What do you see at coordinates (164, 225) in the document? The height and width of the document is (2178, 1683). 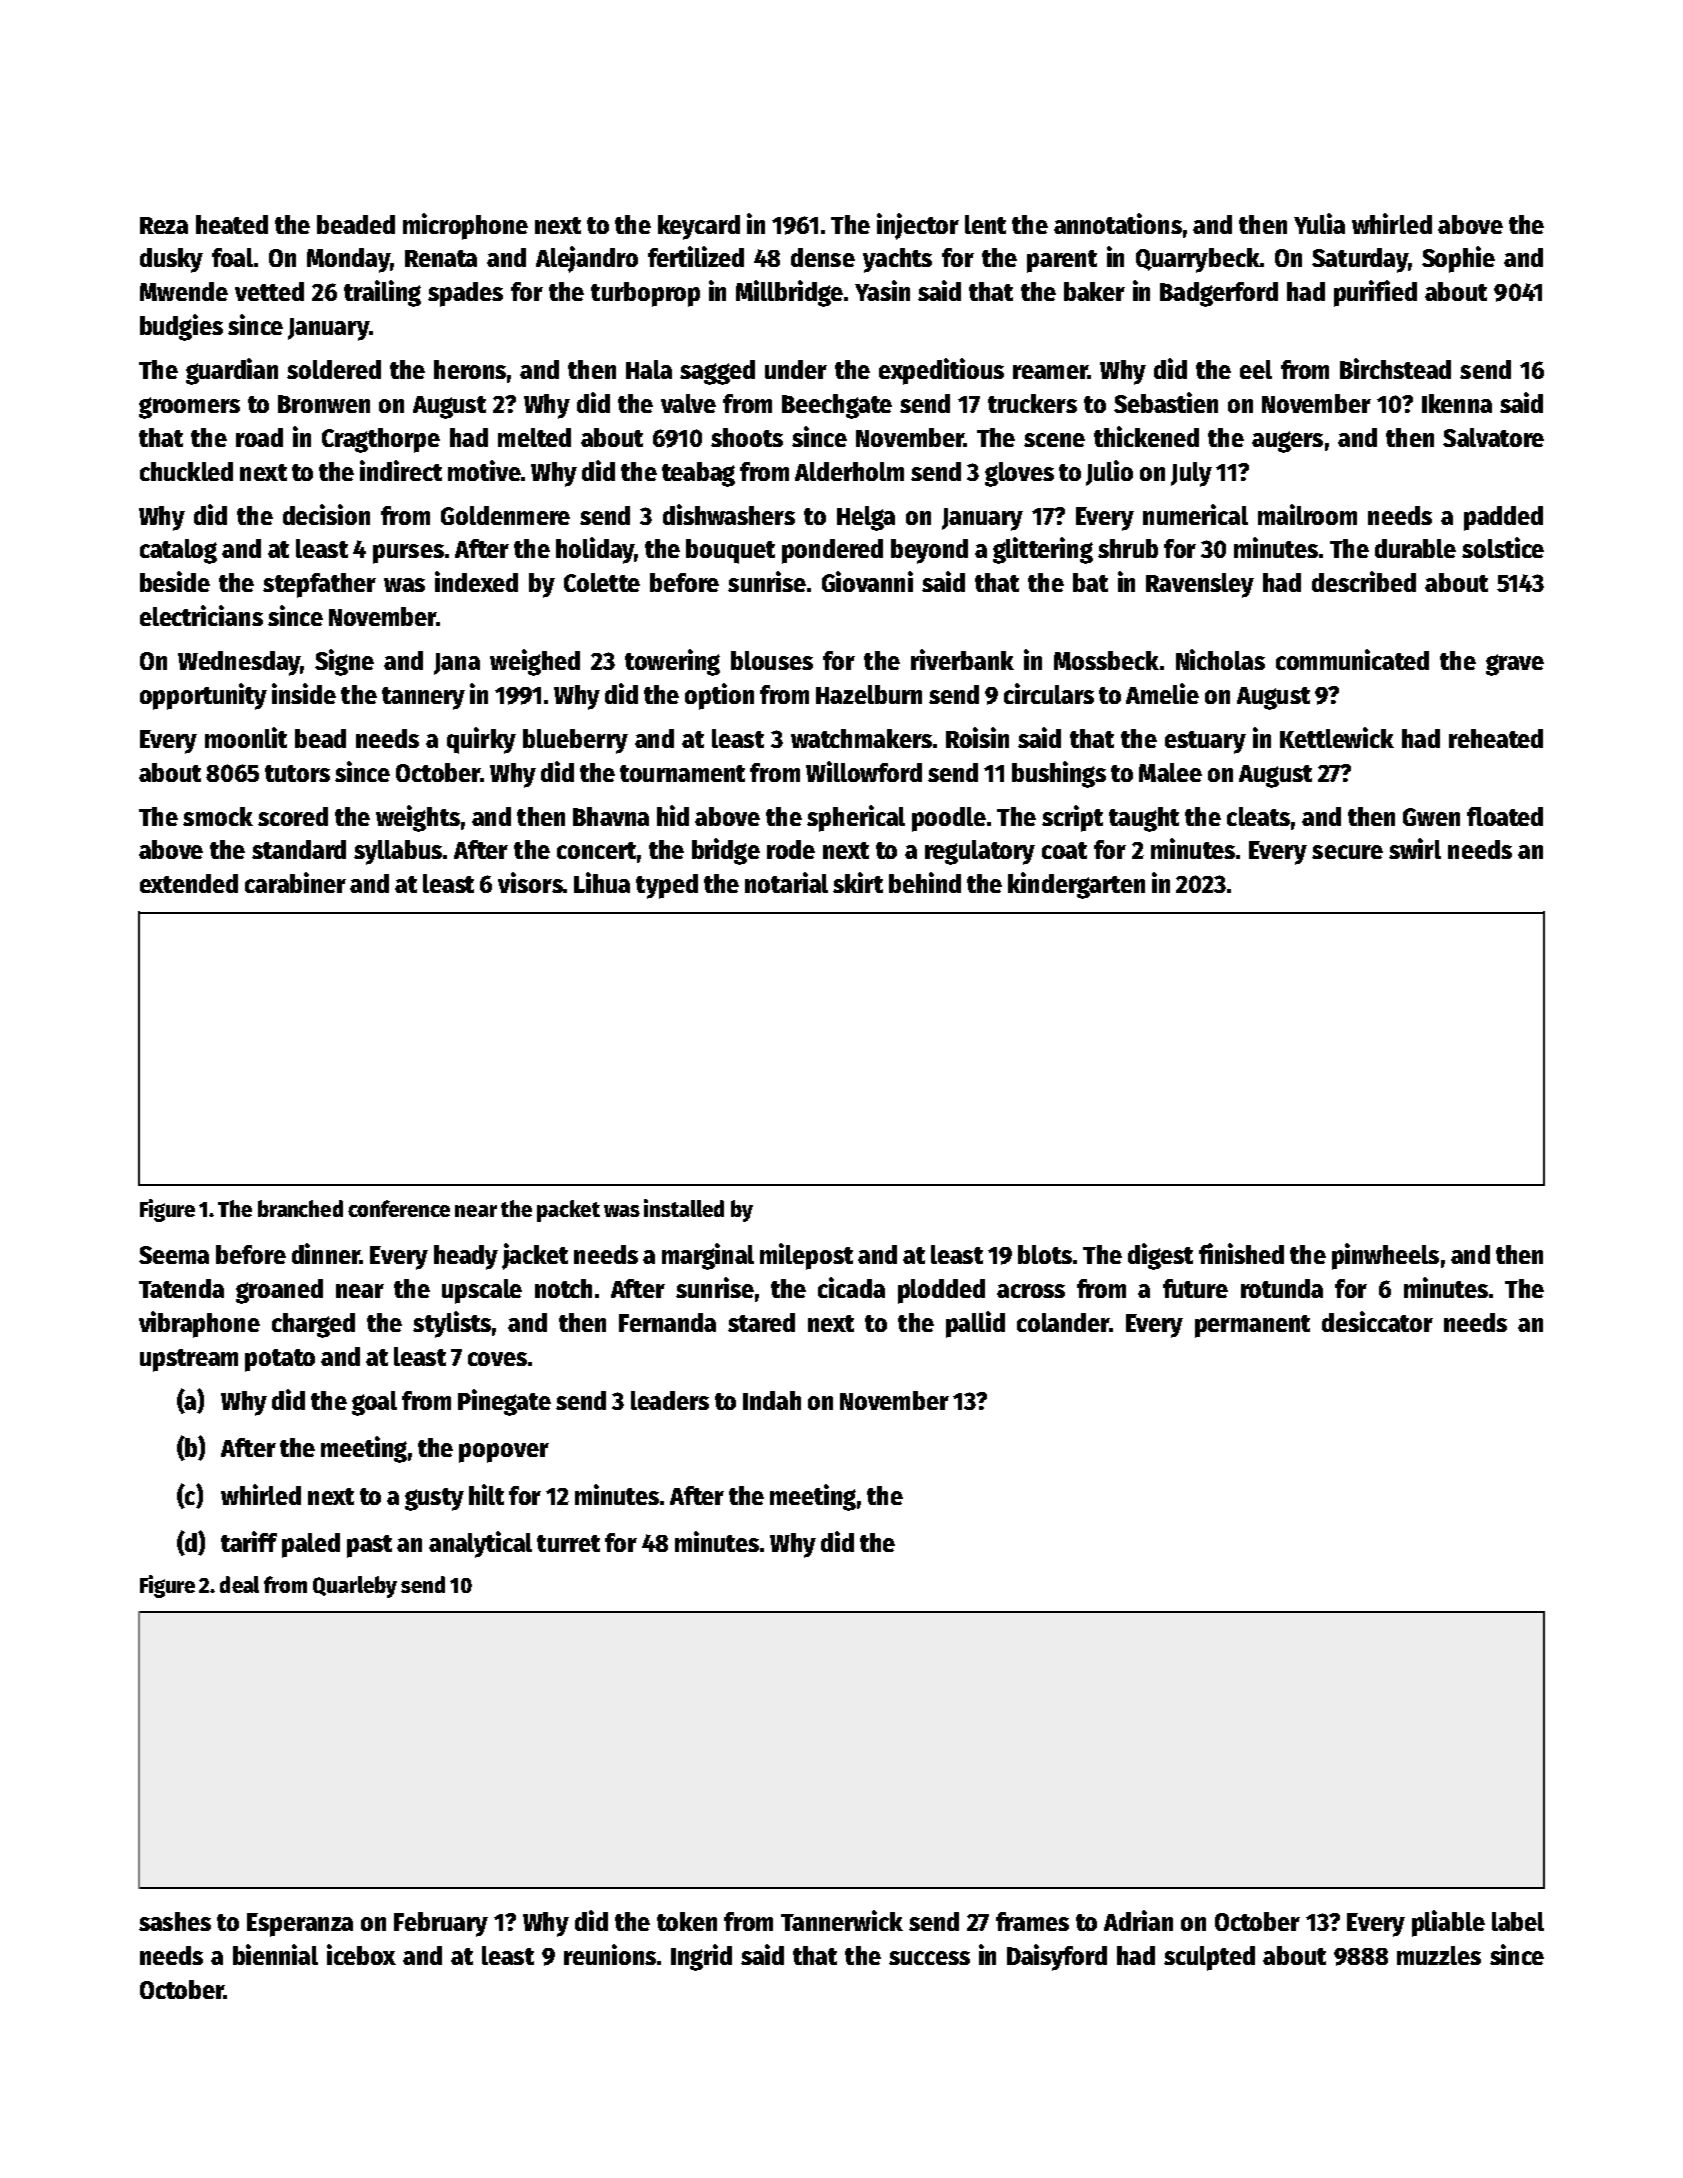 I see `Reza` at bounding box center [164, 225].
